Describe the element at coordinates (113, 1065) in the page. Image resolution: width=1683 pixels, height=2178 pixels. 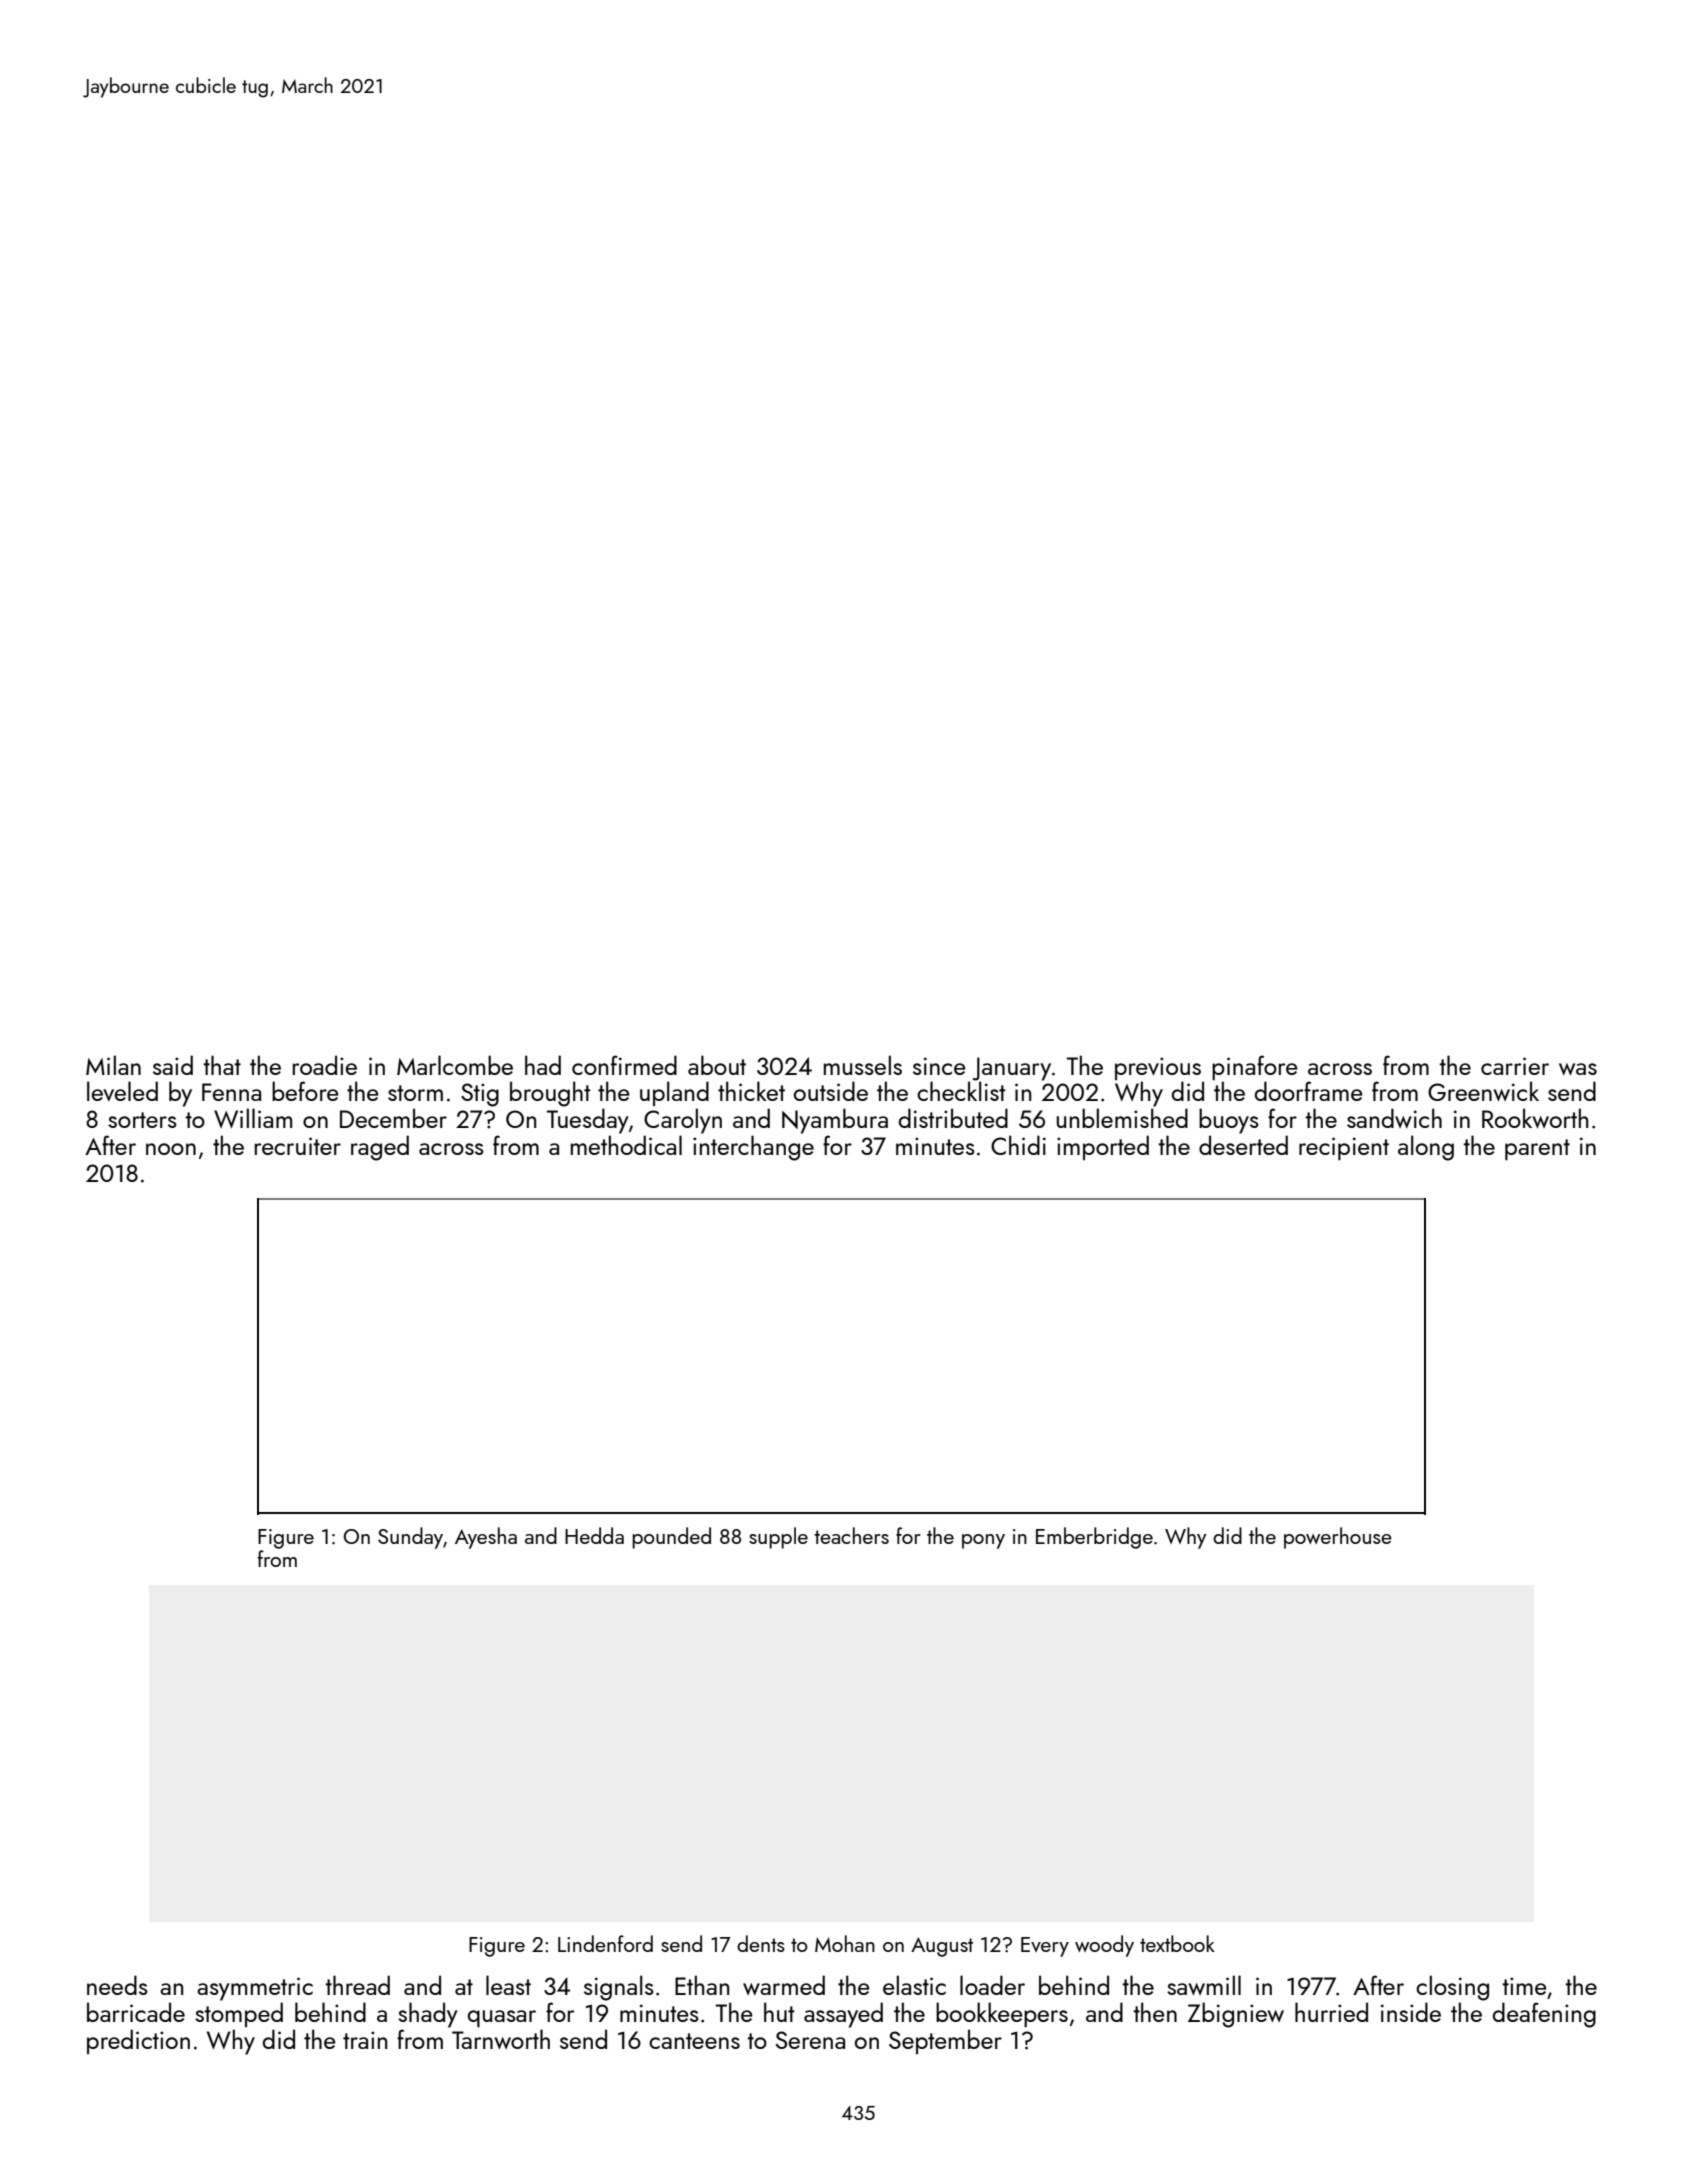
I see `Milan` at that location.
